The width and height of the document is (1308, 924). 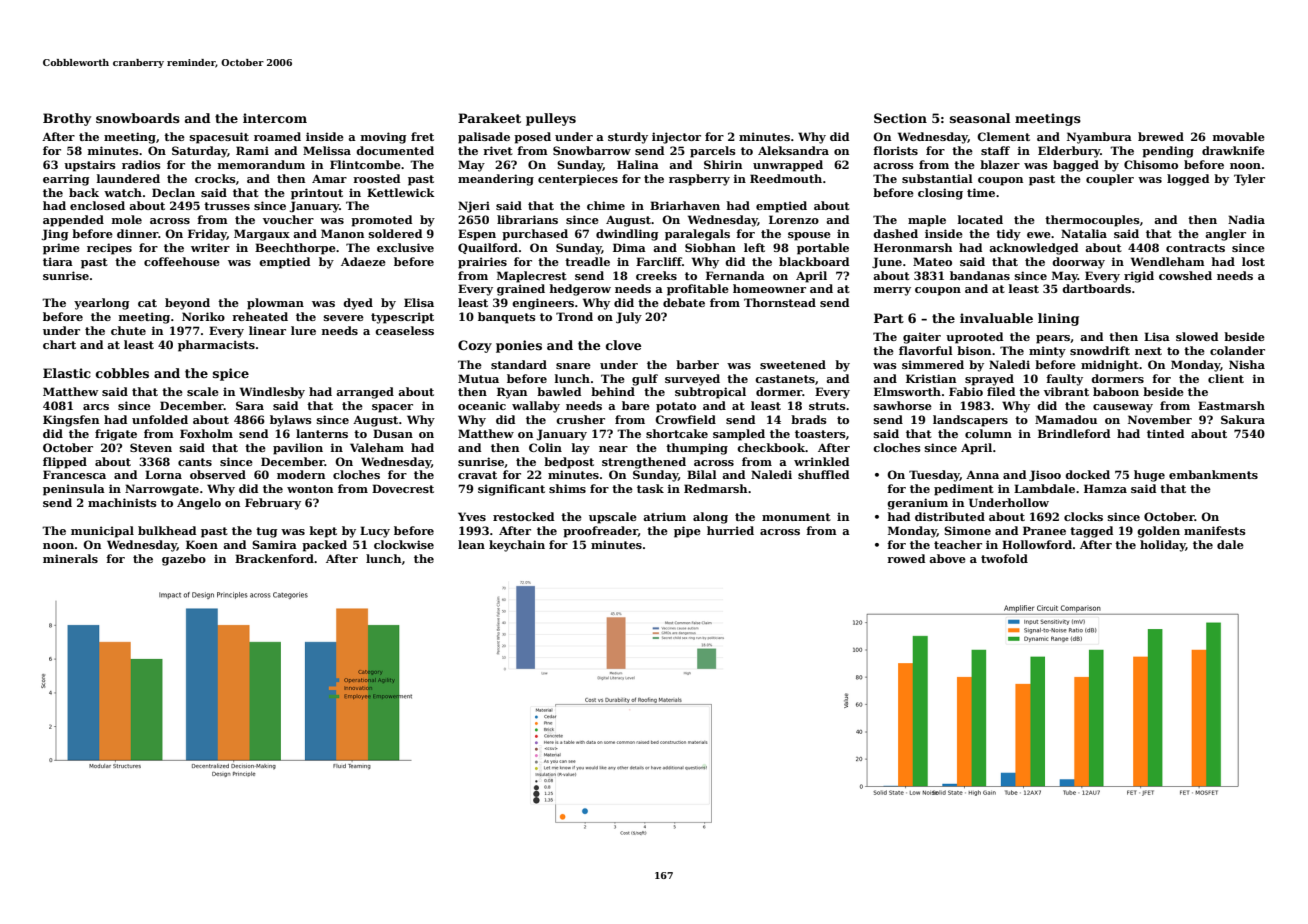 I want to click on Natalia, so click(x=1084, y=233).
